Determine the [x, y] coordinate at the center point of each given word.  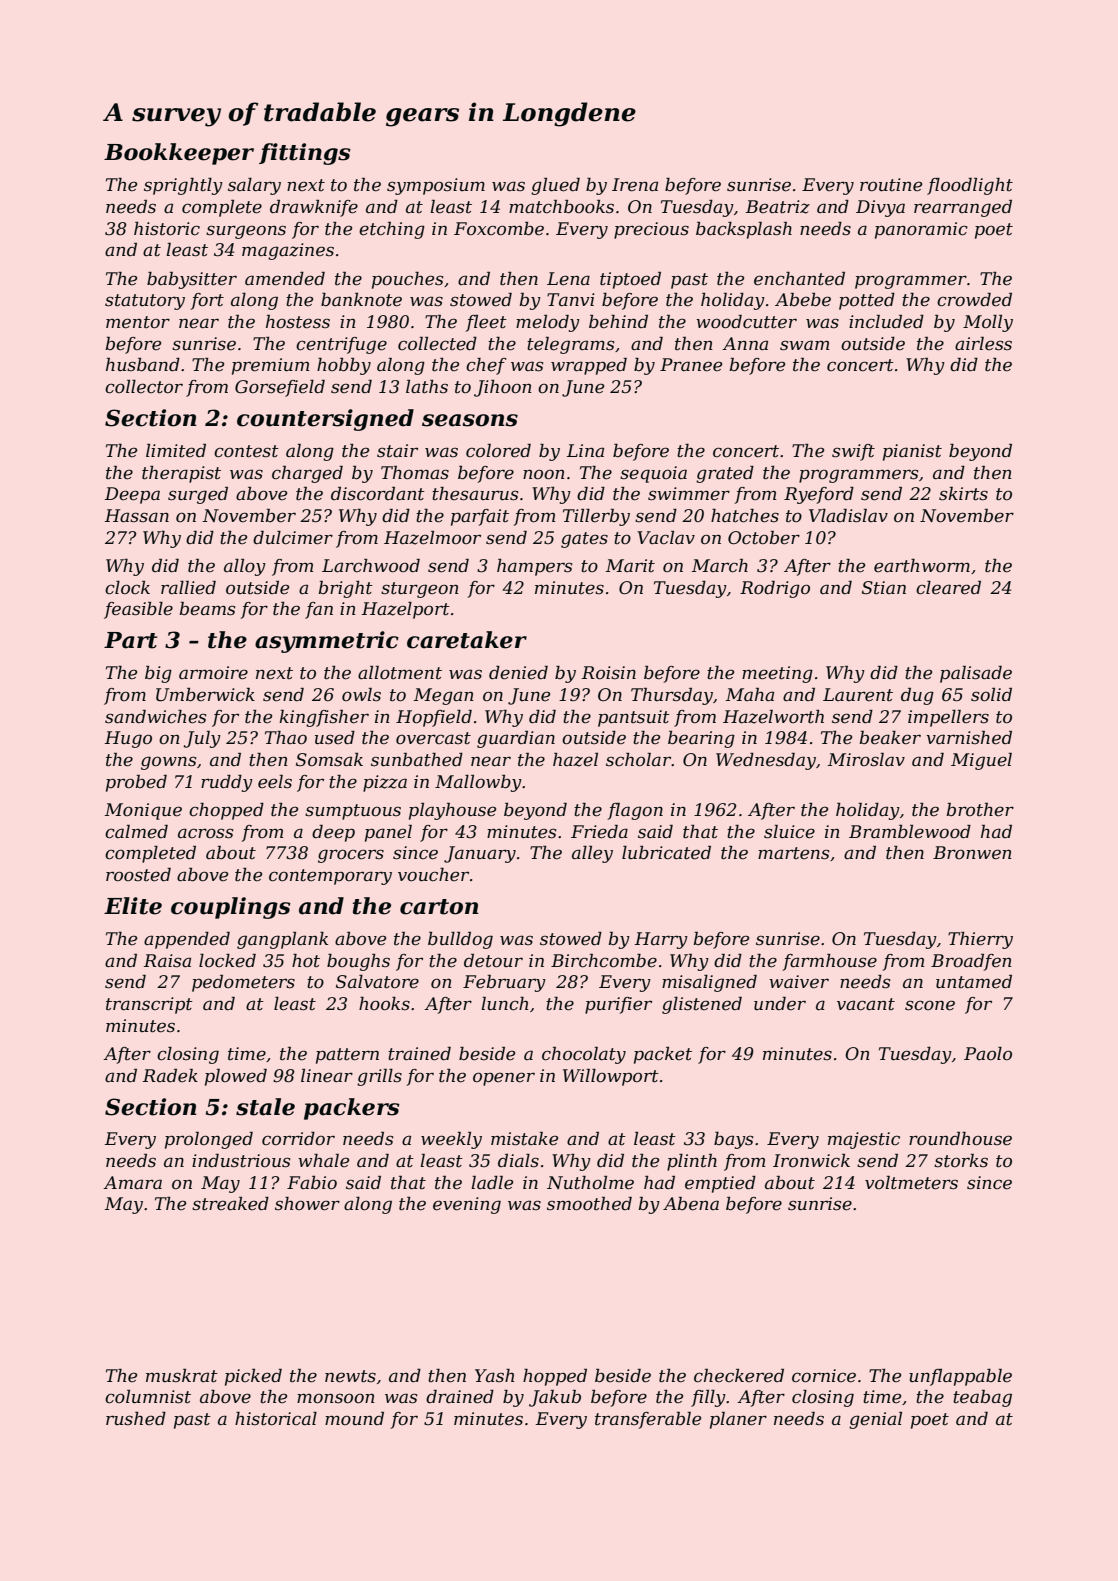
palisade [976, 674]
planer [738, 1420]
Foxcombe [499, 229]
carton [439, 907]
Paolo [988, 1053]
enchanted [799, 279]
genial [875, 1420]
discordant [378, 494]
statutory [145, 302]
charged [307, 474]
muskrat [182, 1376]
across [205, 833]
